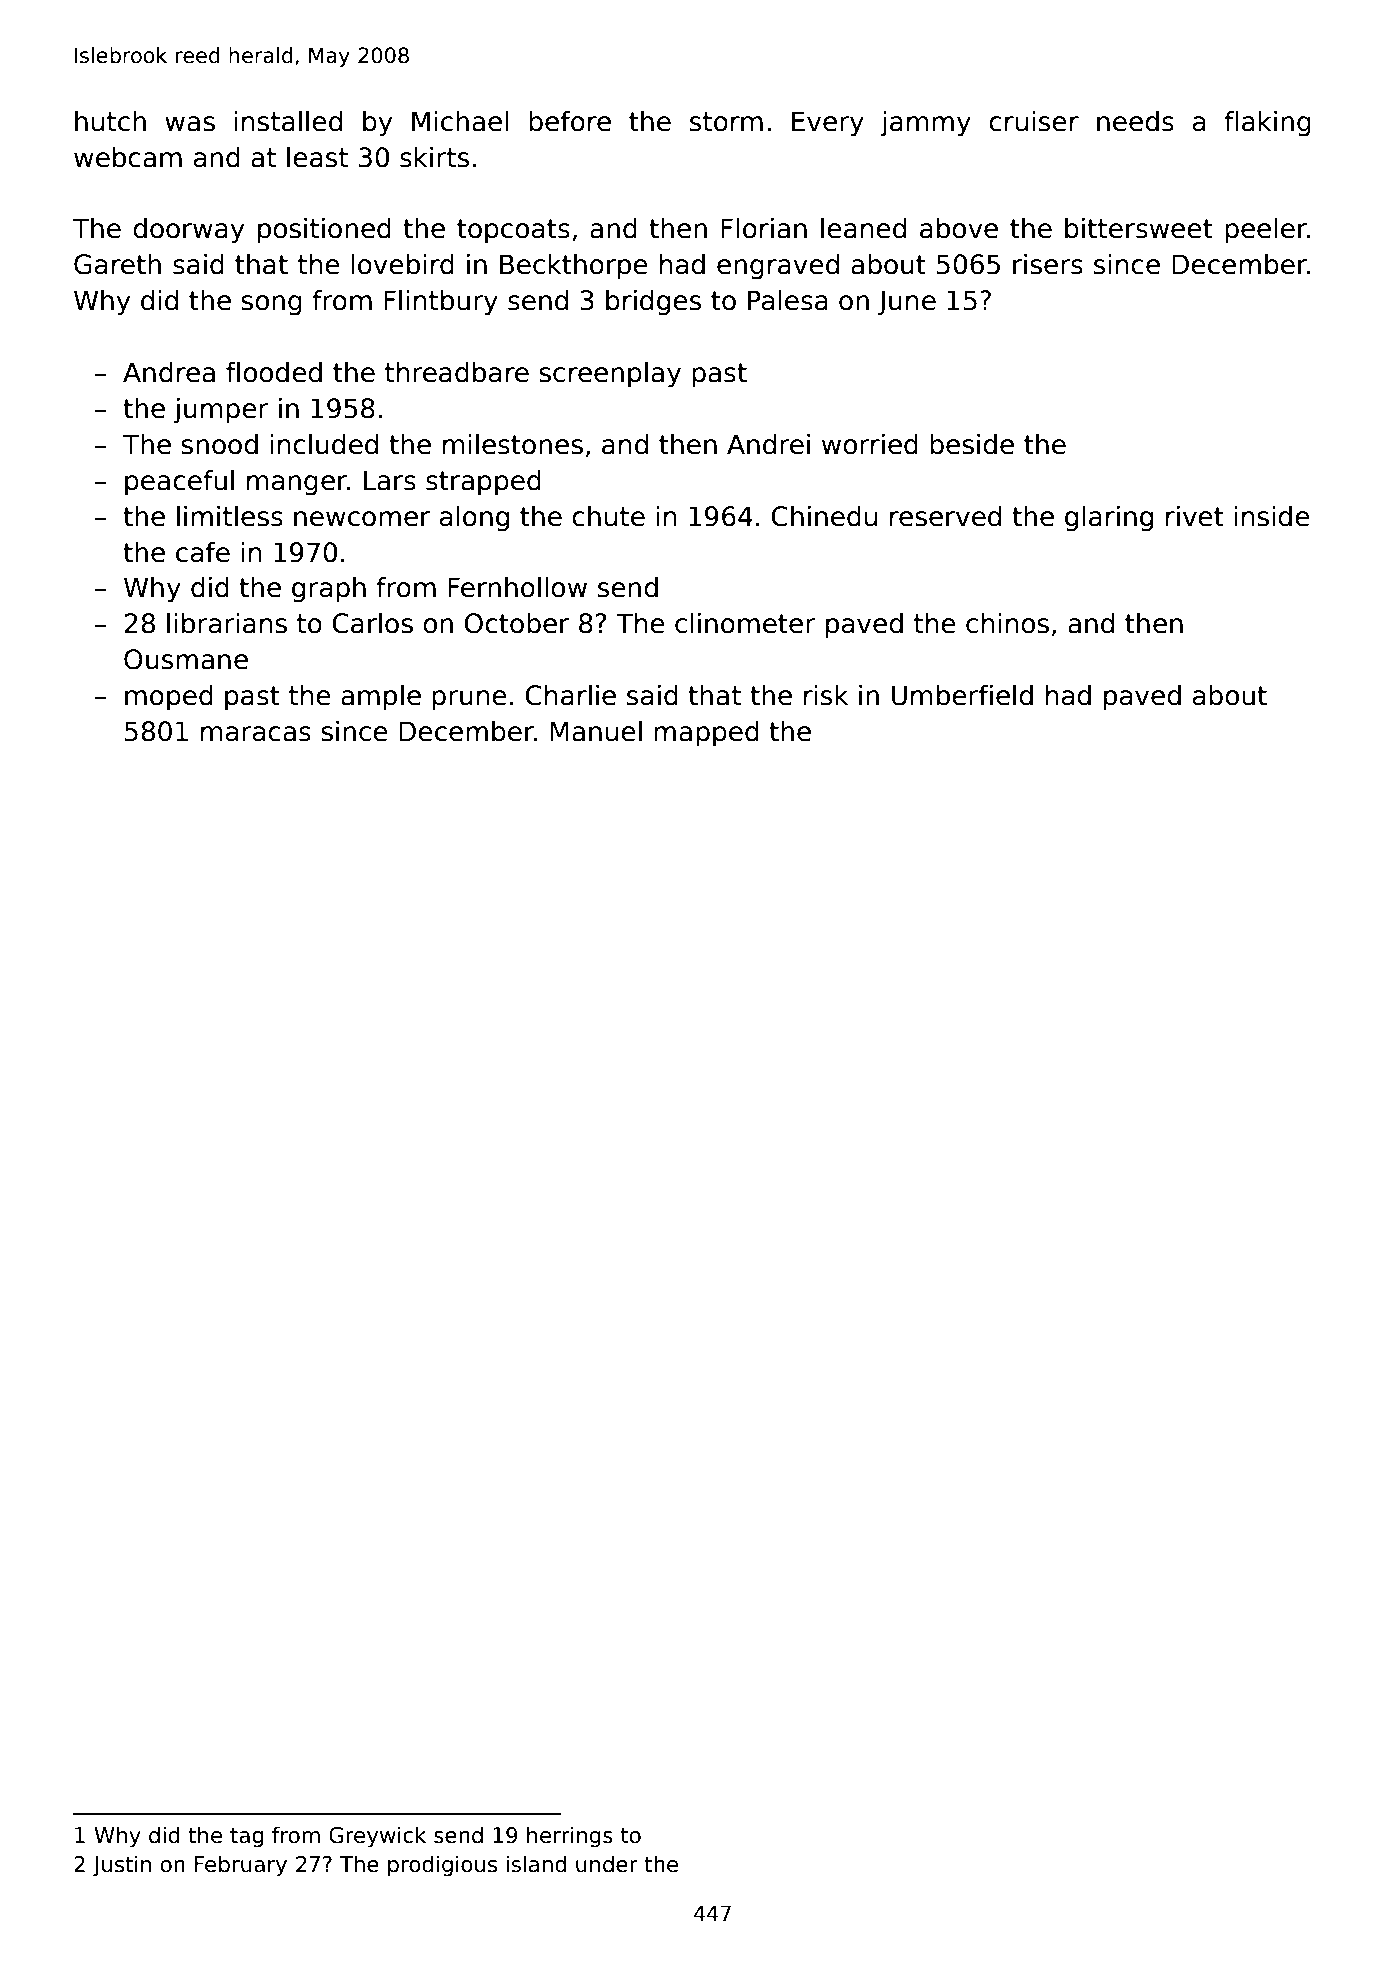 The image size is (1386, 1969). I want to click on inside, so click(1272, 516).
